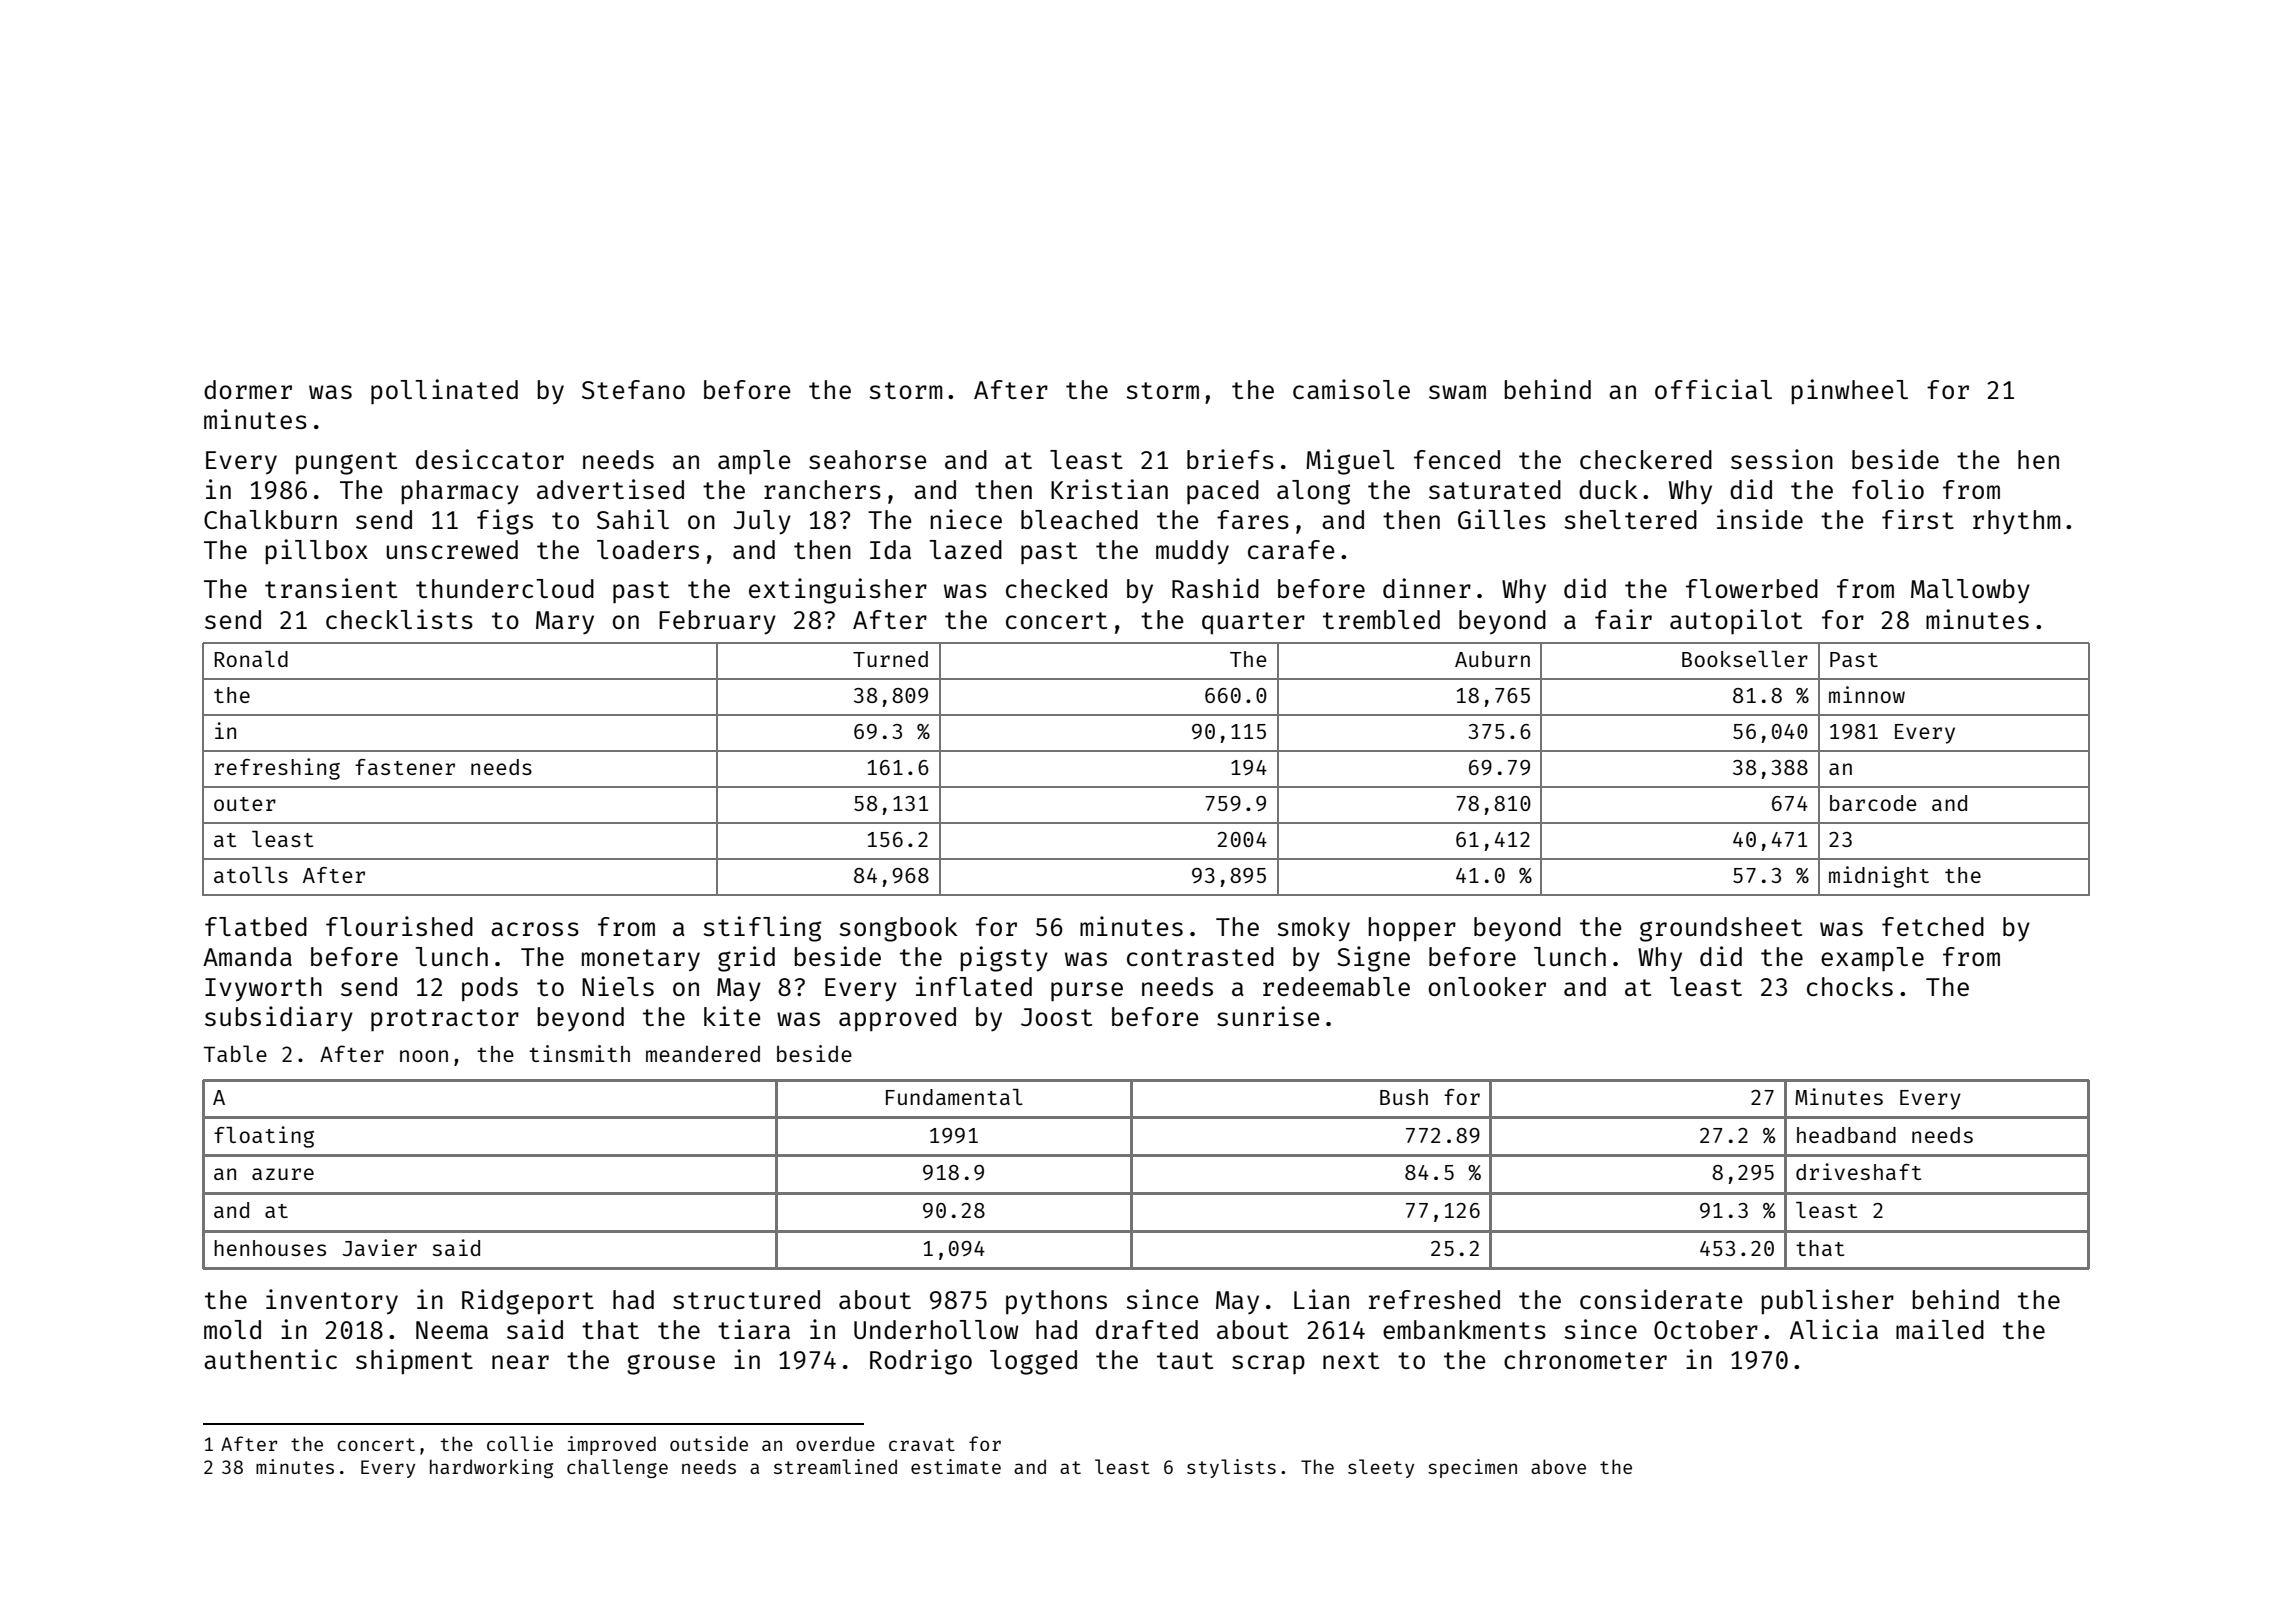 This screenshot has height=1620, width=2292. I want to click on tinsmith, so click(579, 1053).
